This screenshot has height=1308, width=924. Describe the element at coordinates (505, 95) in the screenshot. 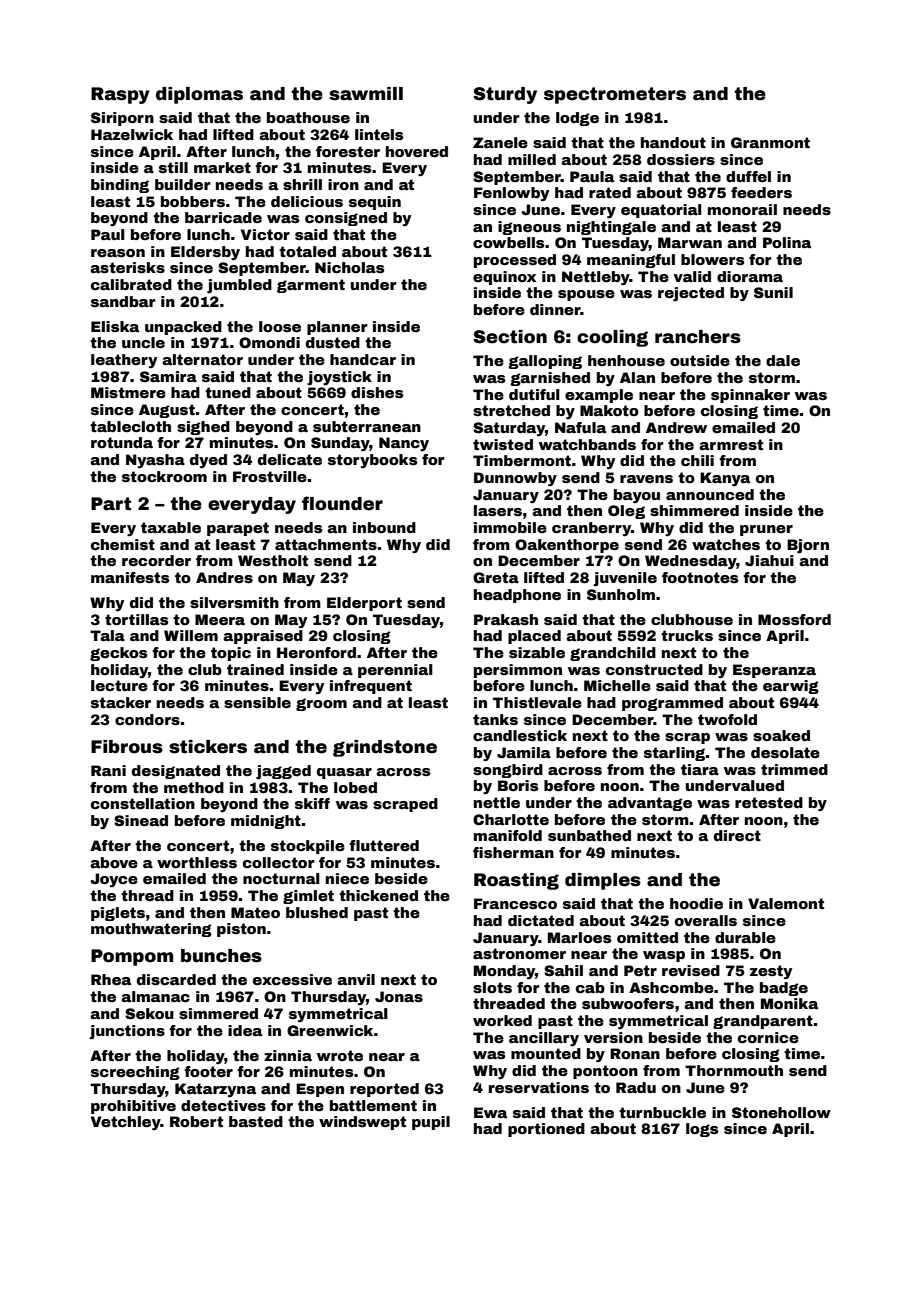

I see `Sturdy` at that location.
